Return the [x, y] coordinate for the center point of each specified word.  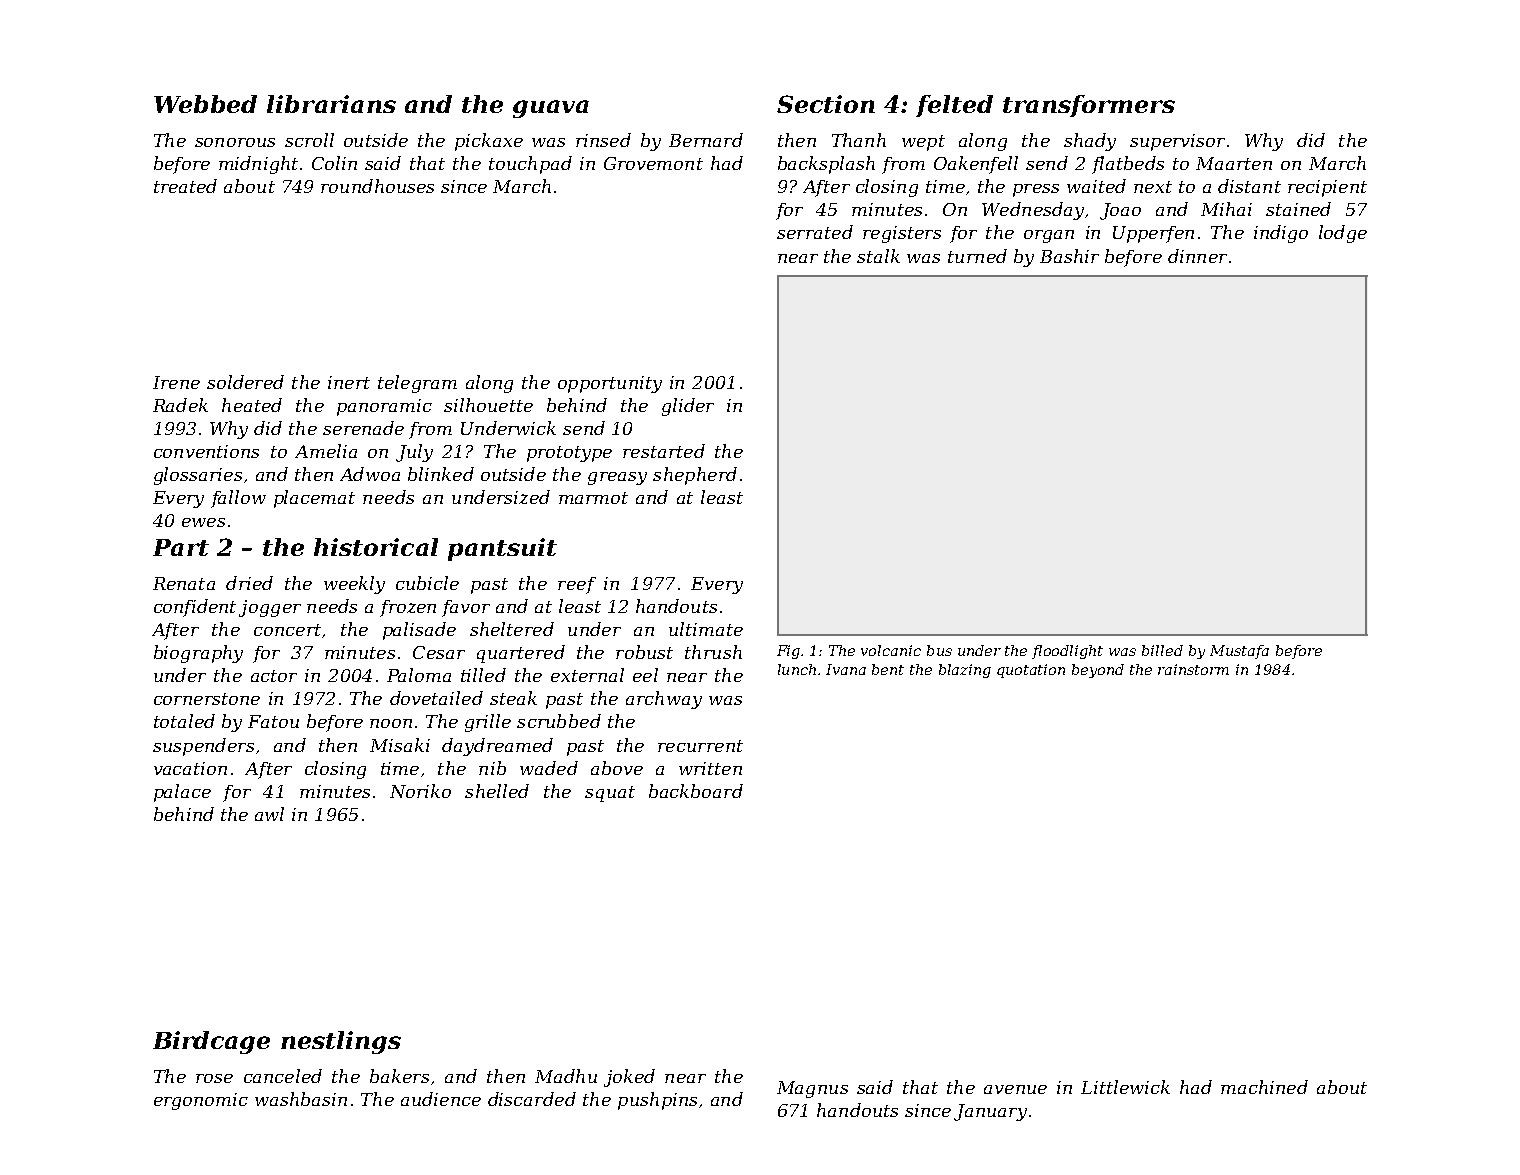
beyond [1098, 671]
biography [198, 654]
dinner [1197, 256]
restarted [664, 451]
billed [1162, 650]
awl [269, 814]
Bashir [1069, 256]
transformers [1089, 106]
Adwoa [370, 474]
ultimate [706, 629]
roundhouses [377, 186]
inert [349, 382]
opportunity [610, 384]
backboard [696, 791]
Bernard [706, 140]
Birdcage [211, 1042]
